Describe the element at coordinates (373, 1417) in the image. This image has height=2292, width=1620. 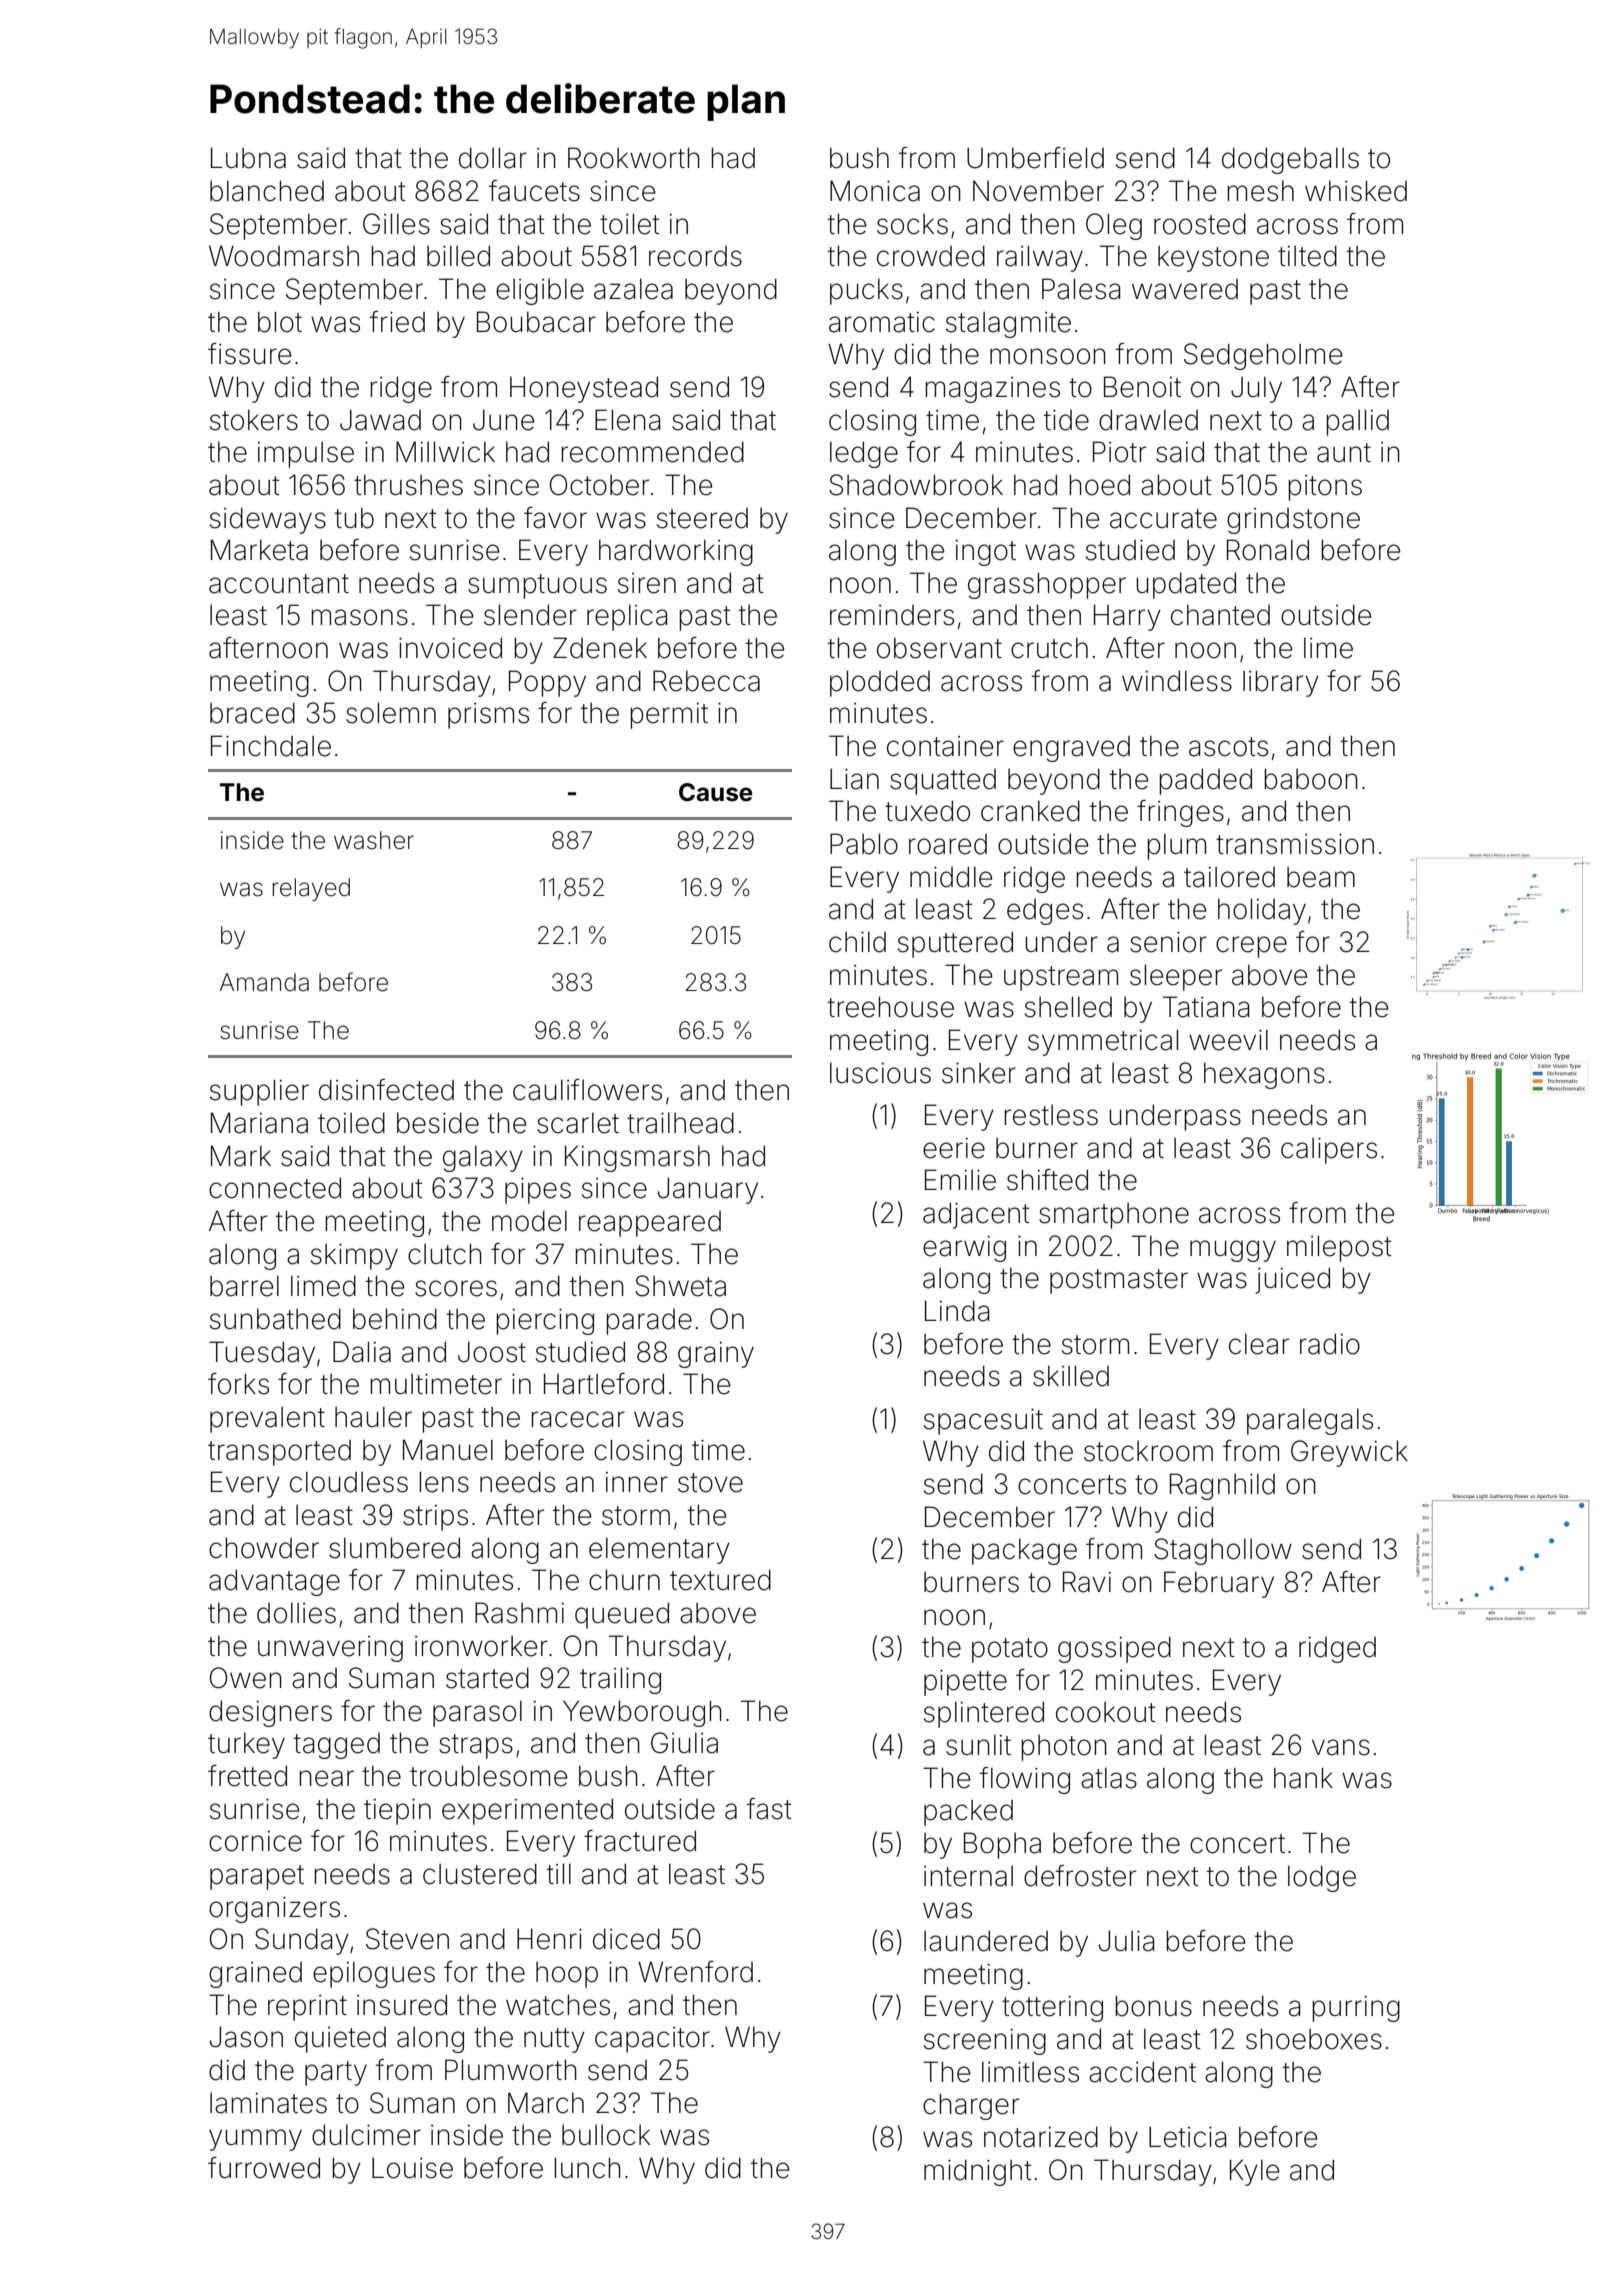
I see `hauler` at that location.
